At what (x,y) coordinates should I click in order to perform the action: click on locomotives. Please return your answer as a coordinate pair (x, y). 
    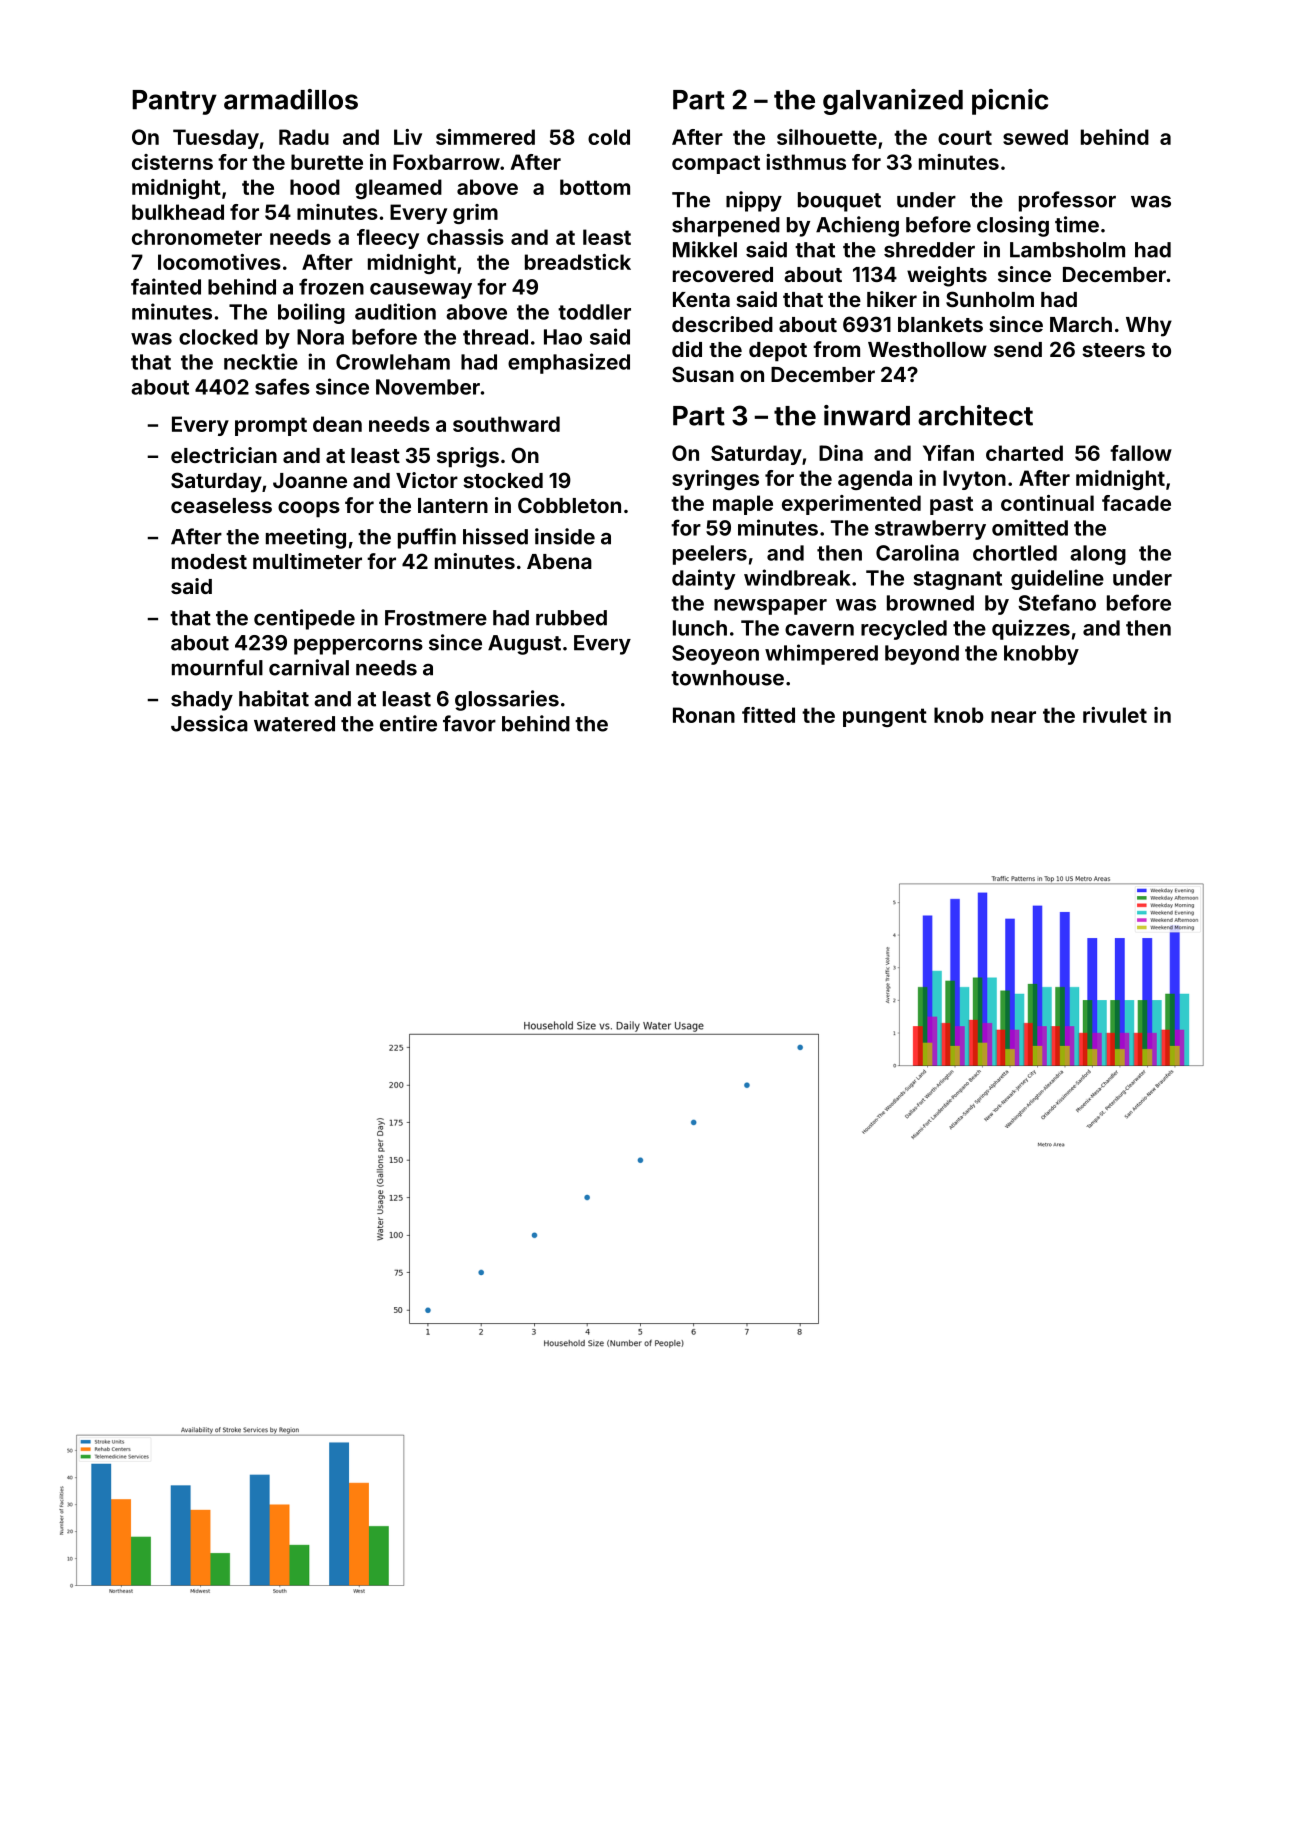
    Looking at the image, I should click on (219, 262).
